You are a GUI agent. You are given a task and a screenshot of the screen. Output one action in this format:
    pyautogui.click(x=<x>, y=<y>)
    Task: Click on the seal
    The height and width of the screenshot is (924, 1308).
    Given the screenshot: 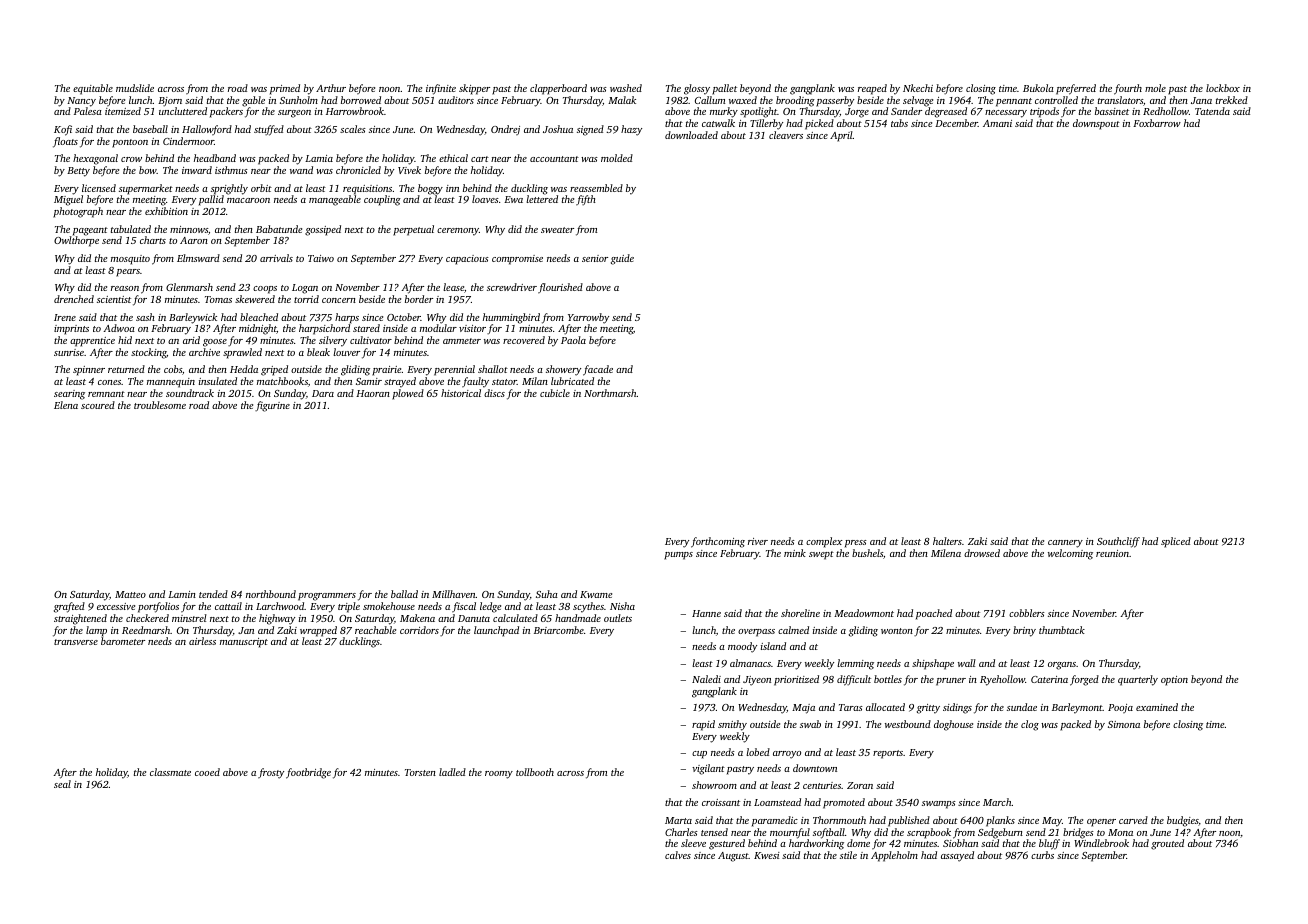 What is the action you would take?
    pyautogui.click(x=62, y=784)
